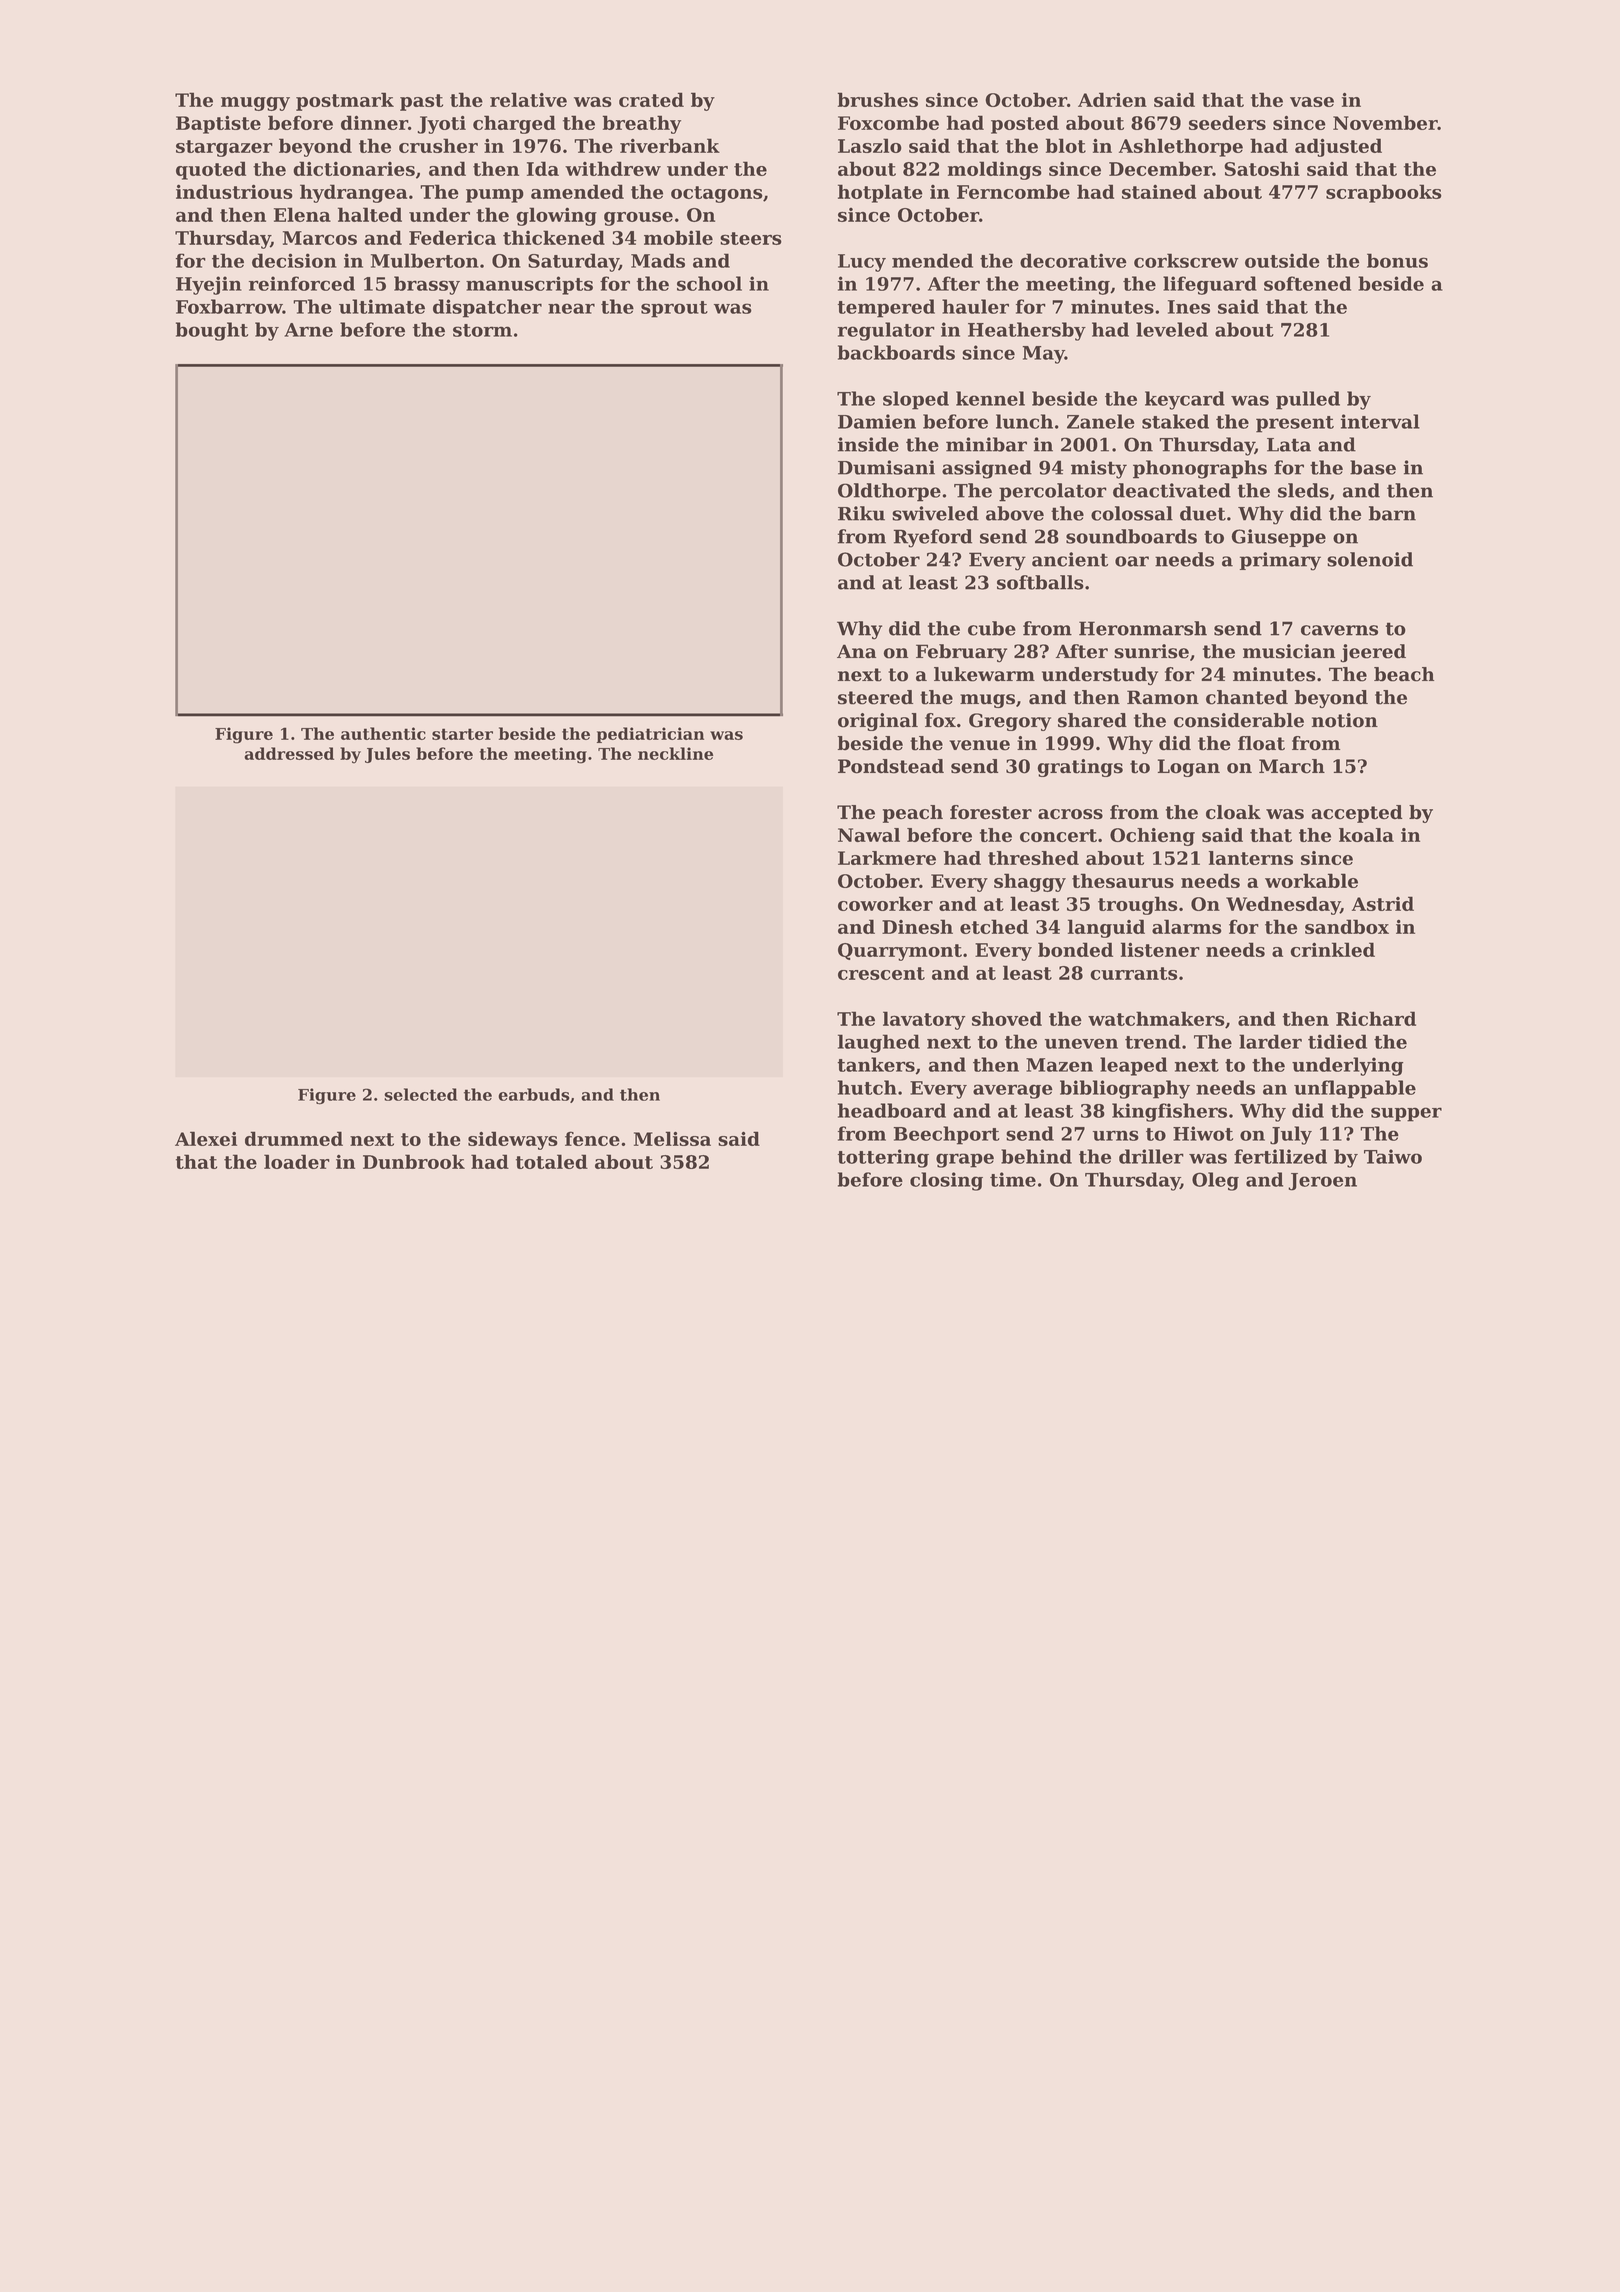  What do you see at coordinates (913, 814) in the screenshot?
I see `peach` at bounding box center [913, 814].
